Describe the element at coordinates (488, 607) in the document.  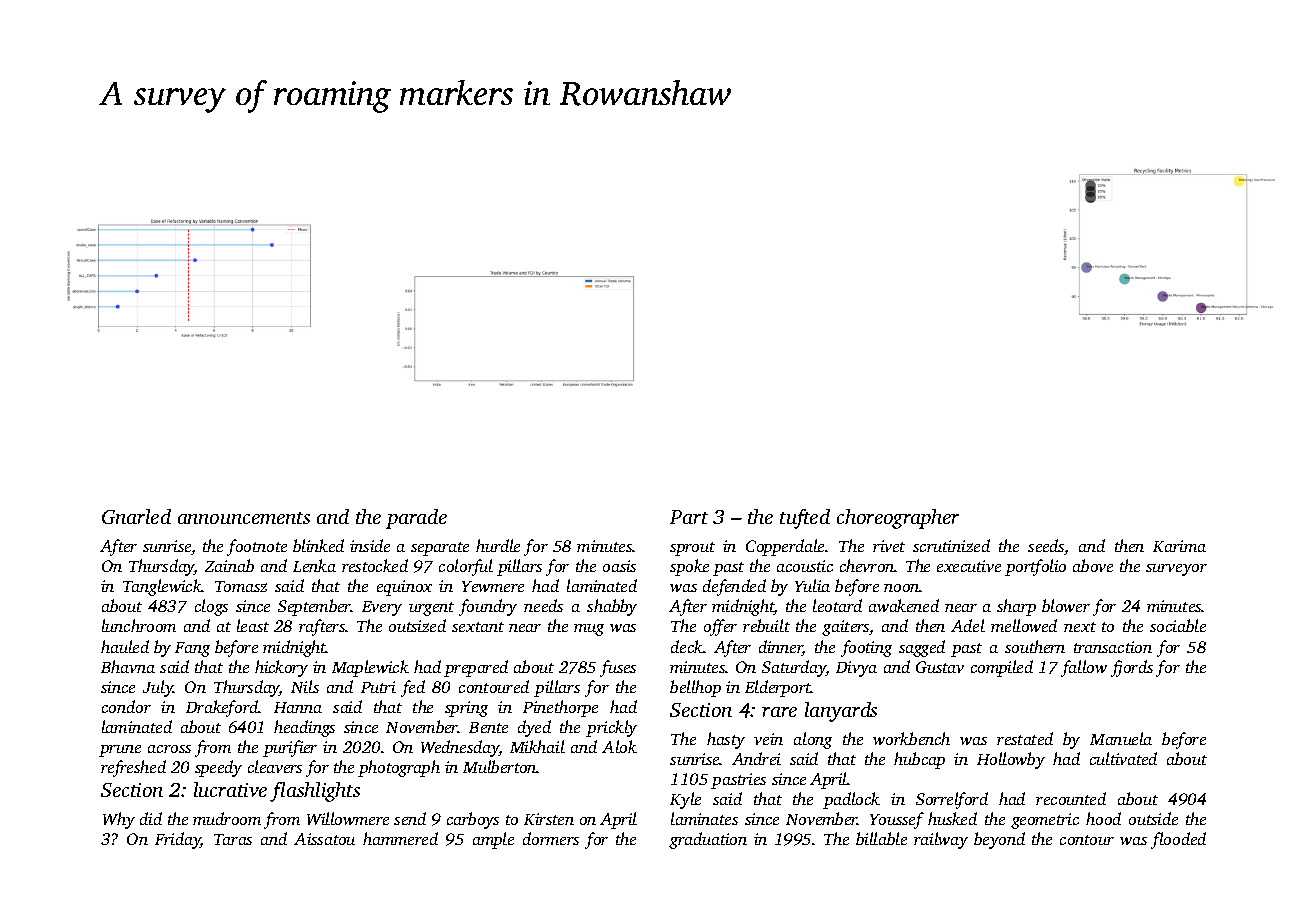
I see `foundry` at that location.
